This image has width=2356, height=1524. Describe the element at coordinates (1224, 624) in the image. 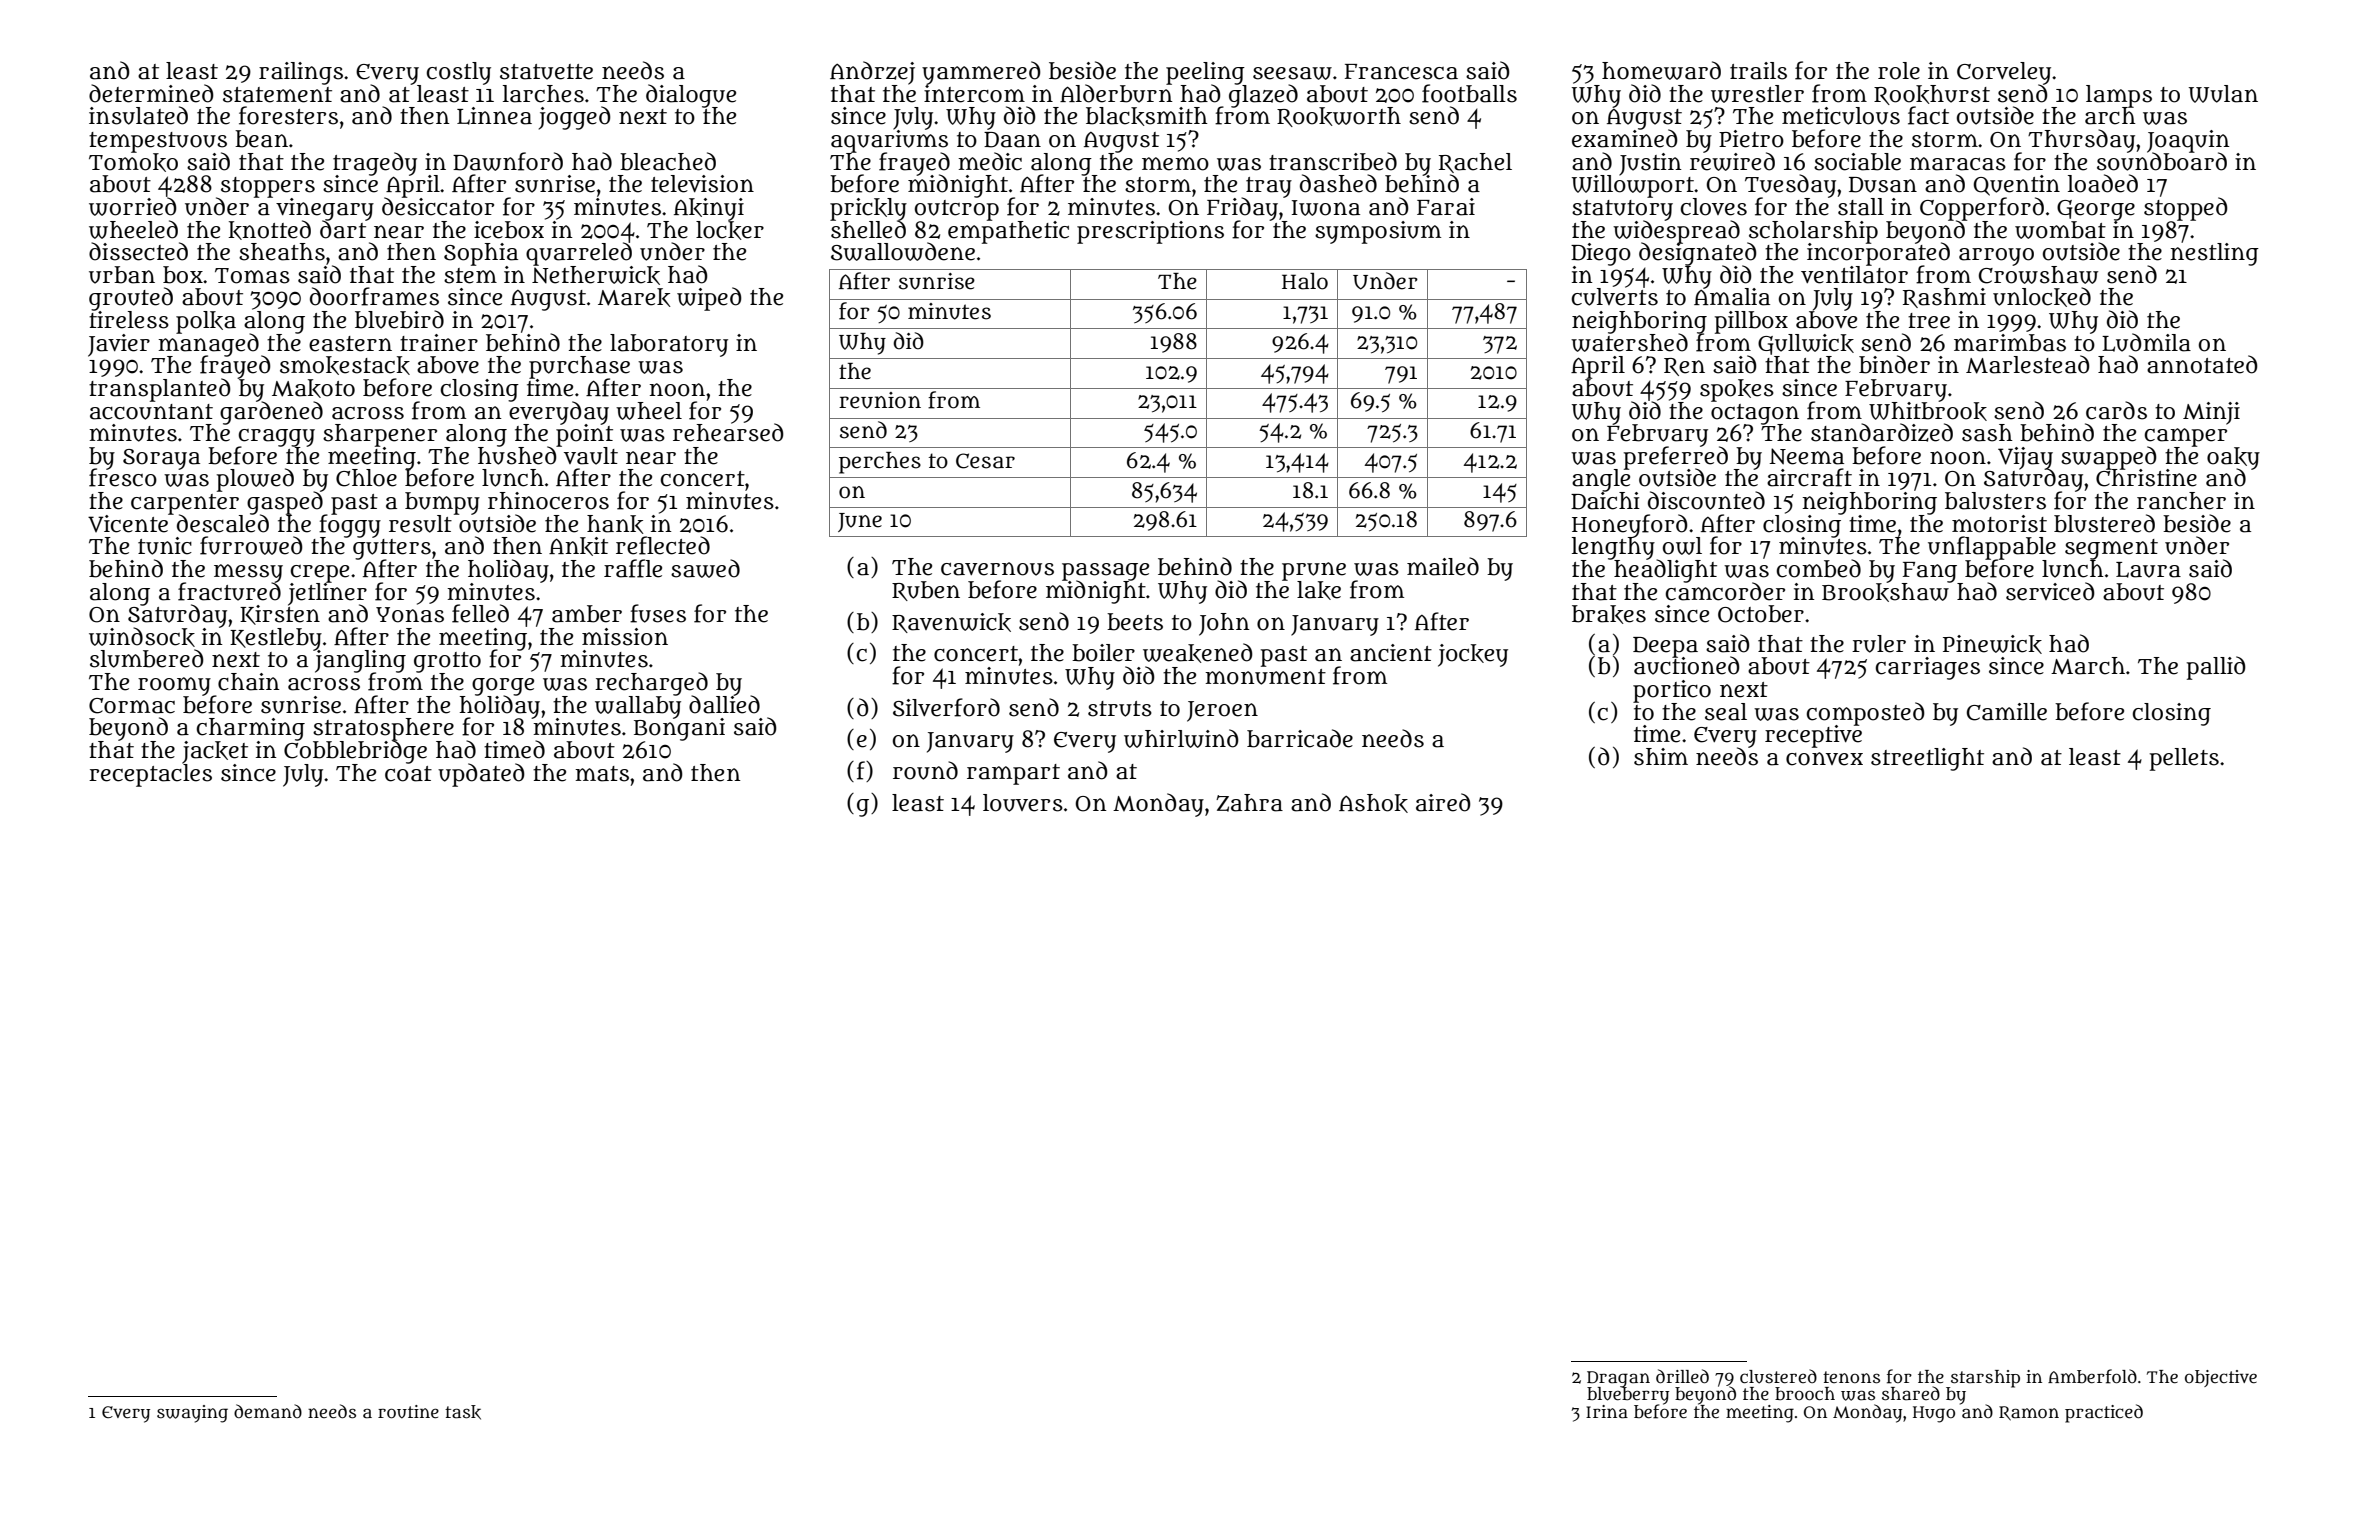

I see `John` at that location.
